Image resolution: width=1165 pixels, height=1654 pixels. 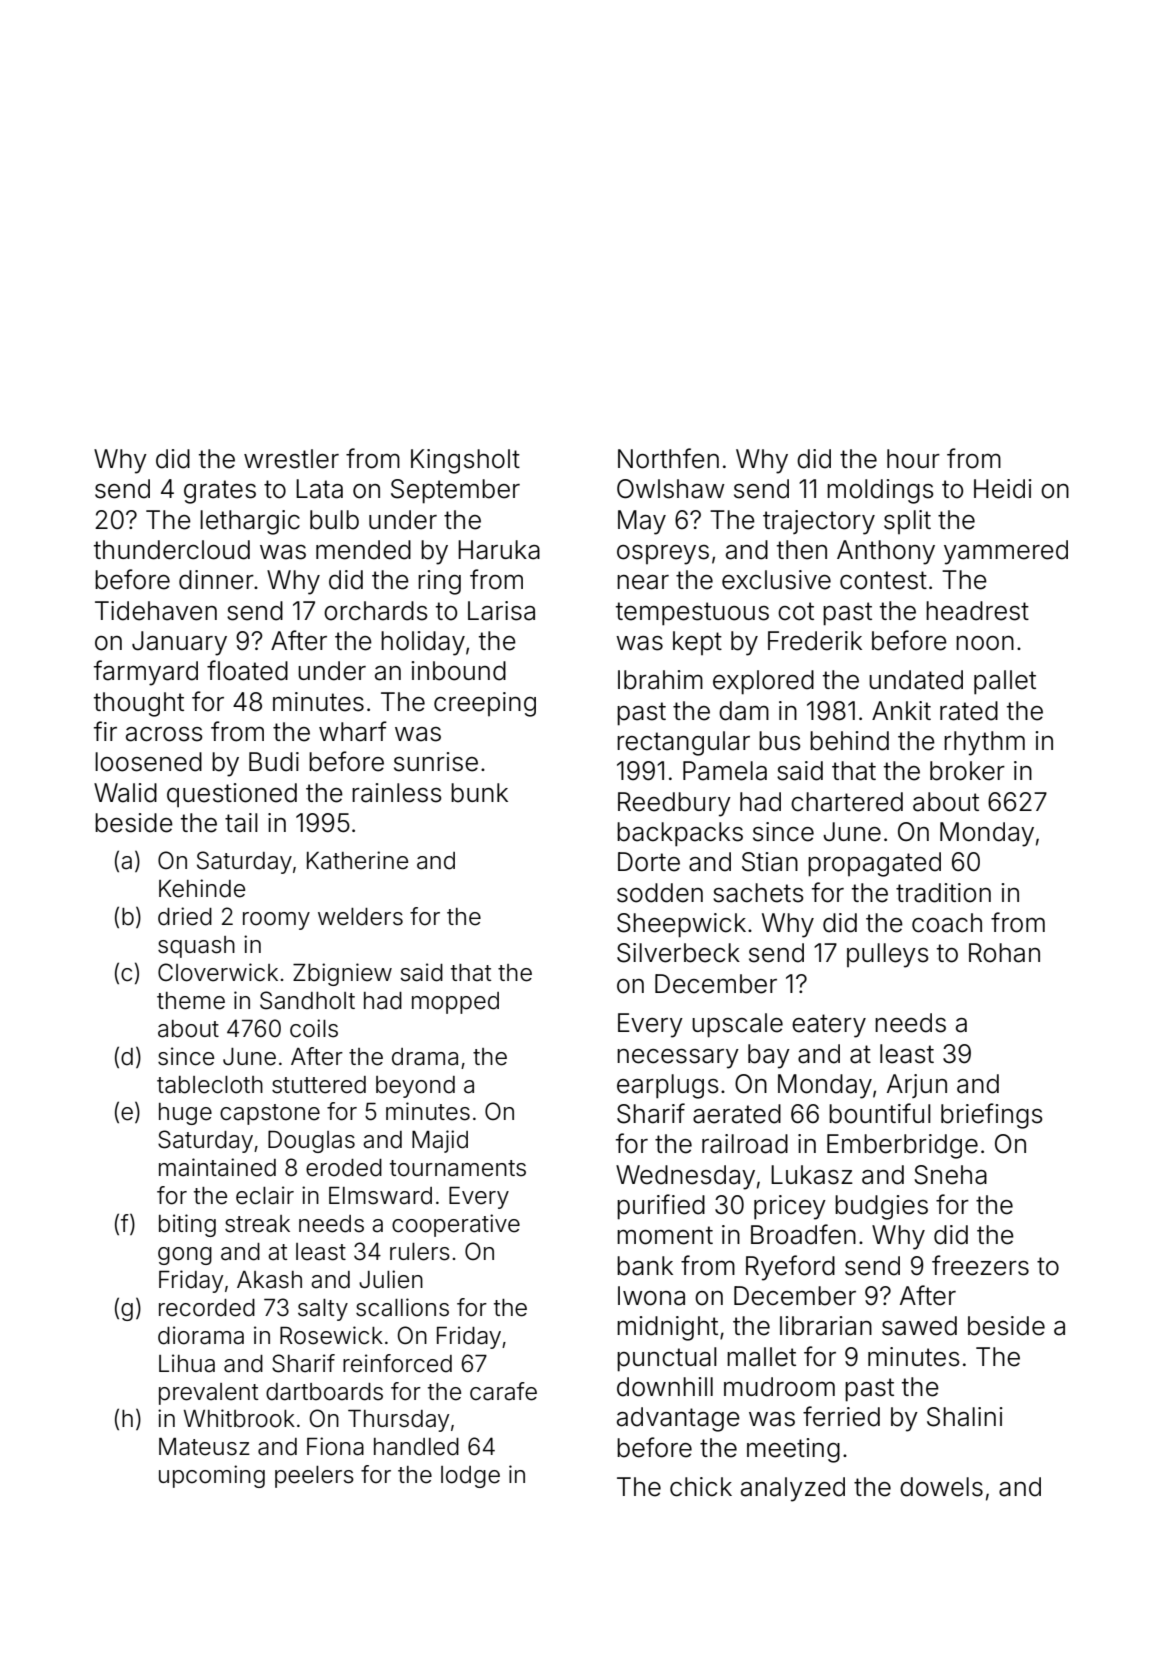 I want to click on contest, so click(x=883, y=580).
